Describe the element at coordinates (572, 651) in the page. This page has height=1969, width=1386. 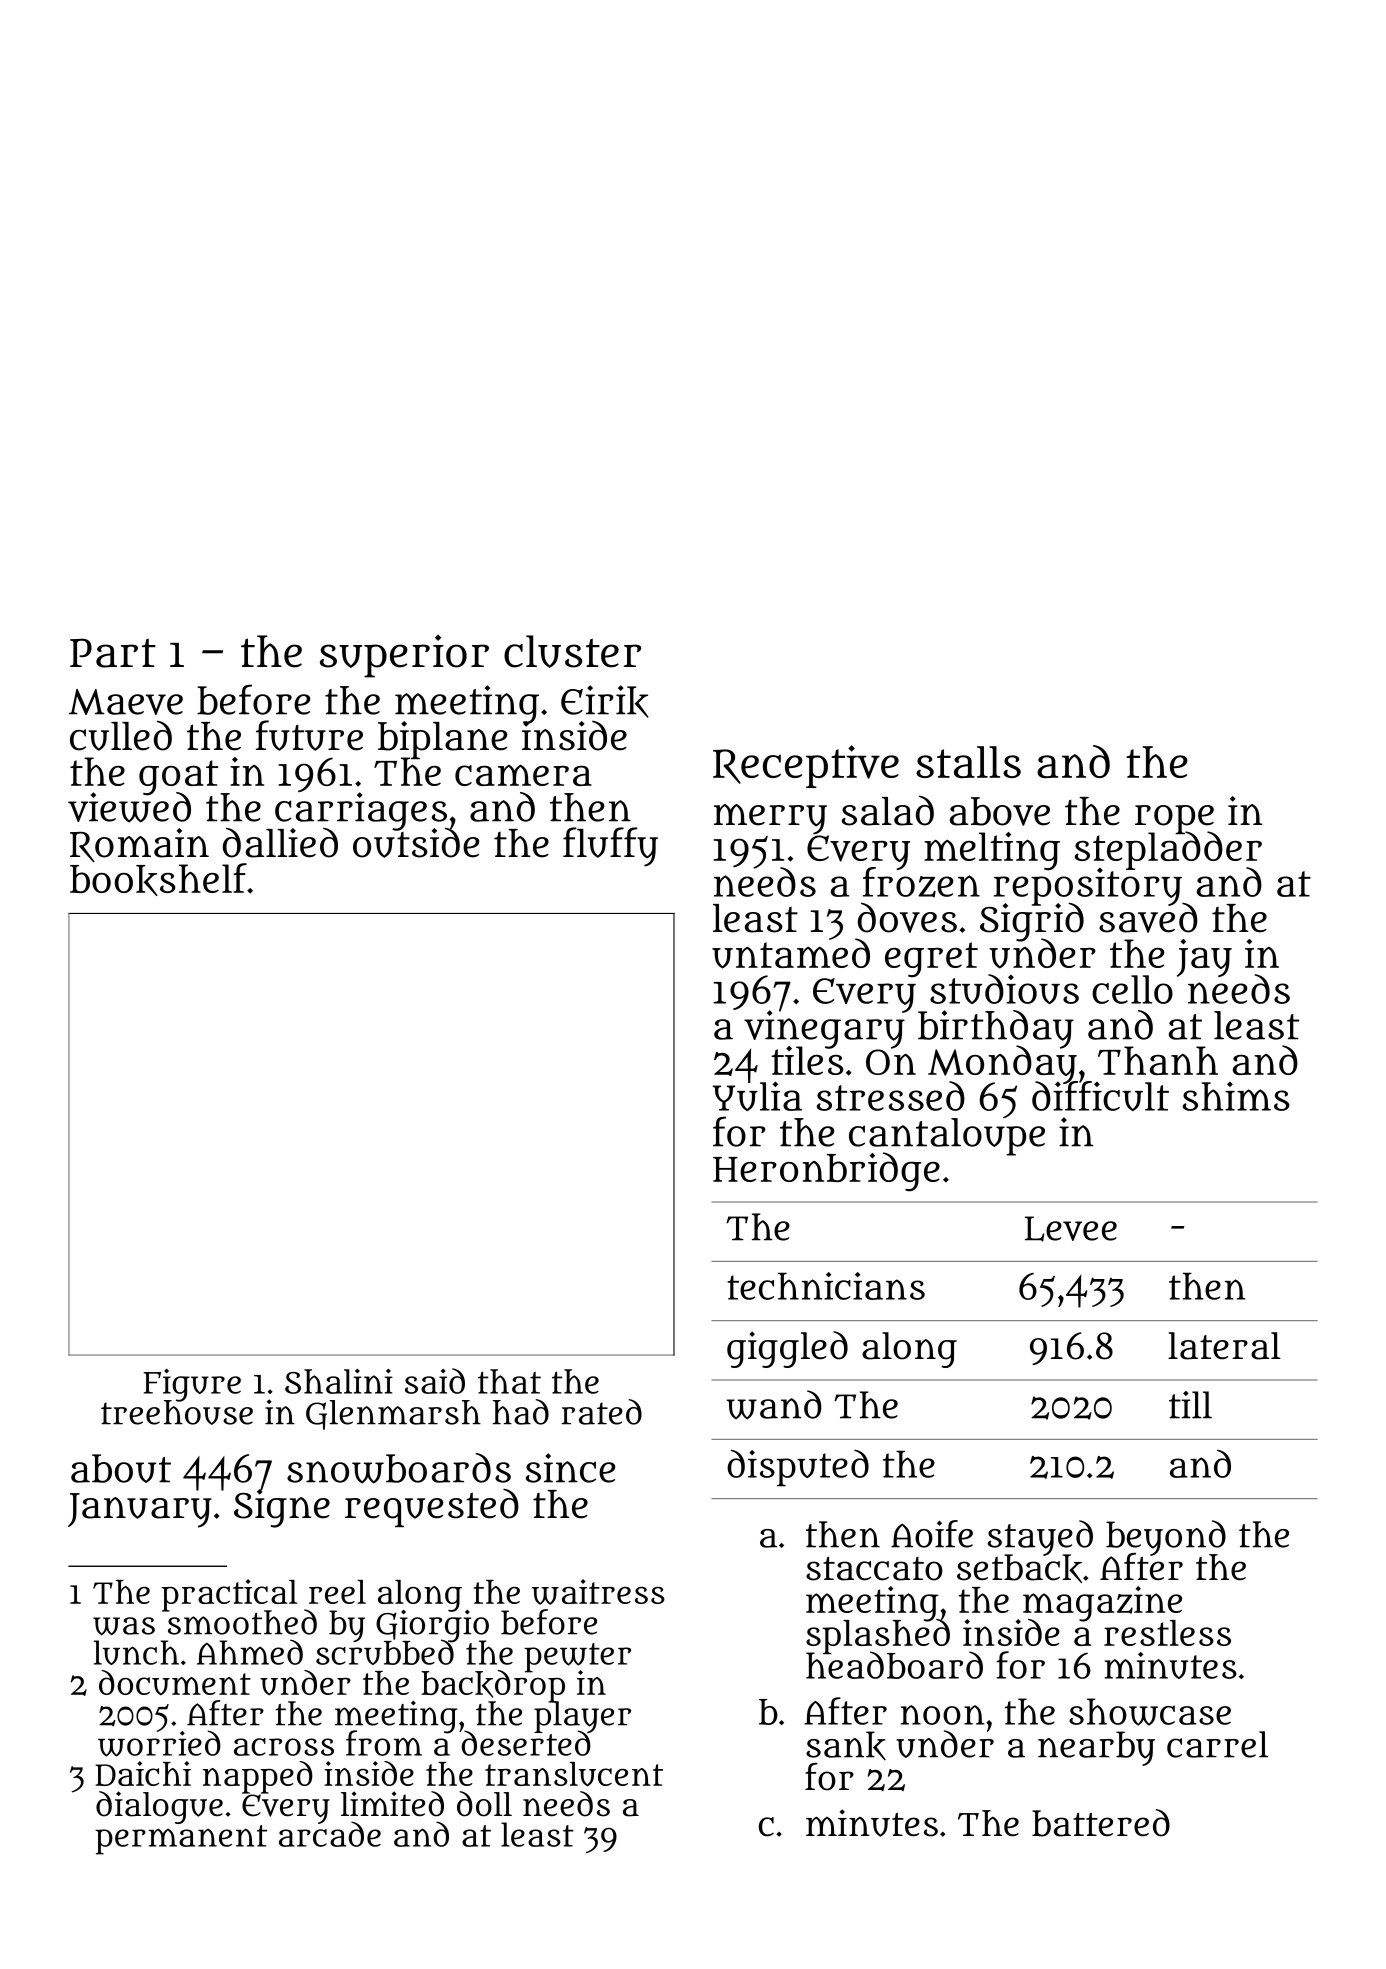
I see `cluster` at that location.
